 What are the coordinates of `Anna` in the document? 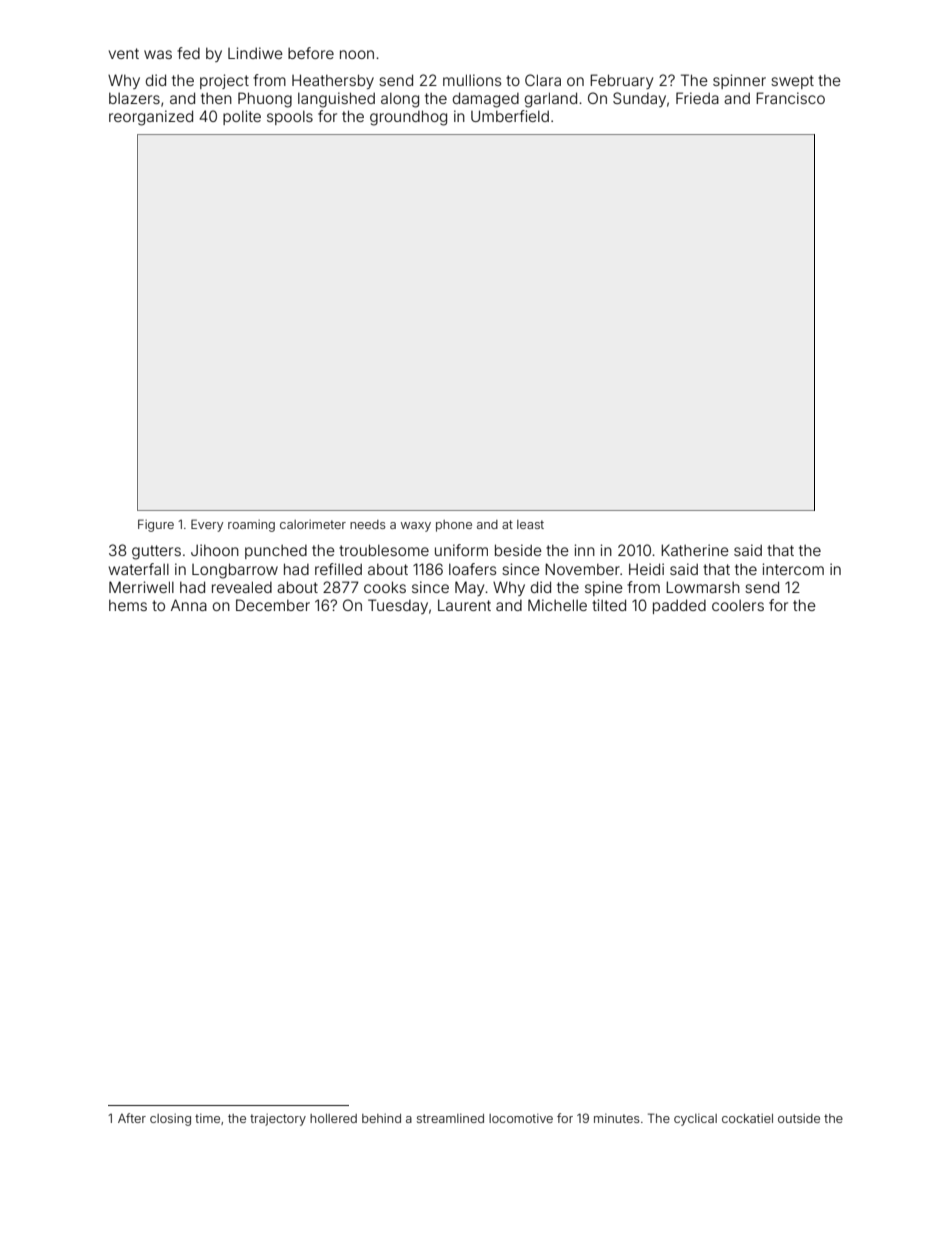 It's located at (189, 605).
